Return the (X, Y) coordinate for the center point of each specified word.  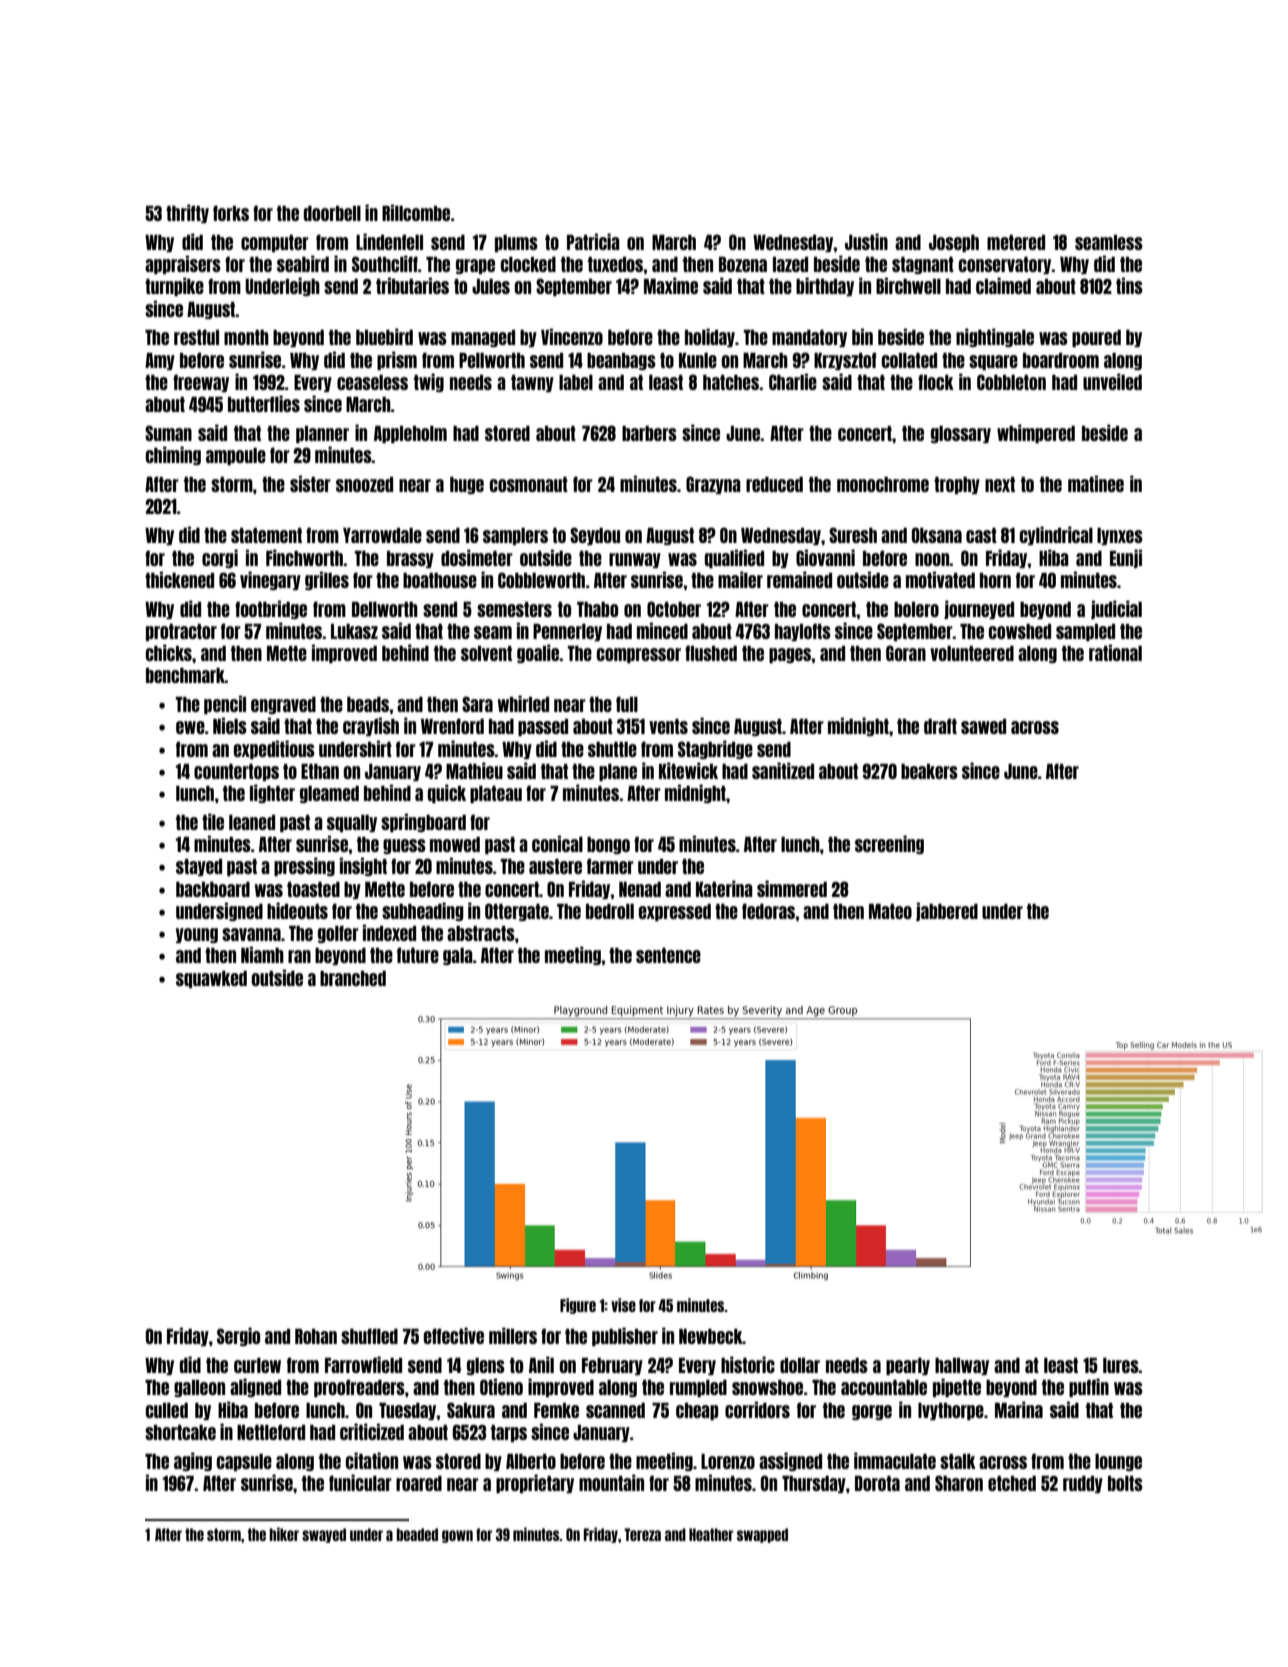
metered (1016, 242)
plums (516, 243)
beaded (417, 1534)
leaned (252, 822)
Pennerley (567, 632)
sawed (983, 726)
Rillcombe (416, 212)
